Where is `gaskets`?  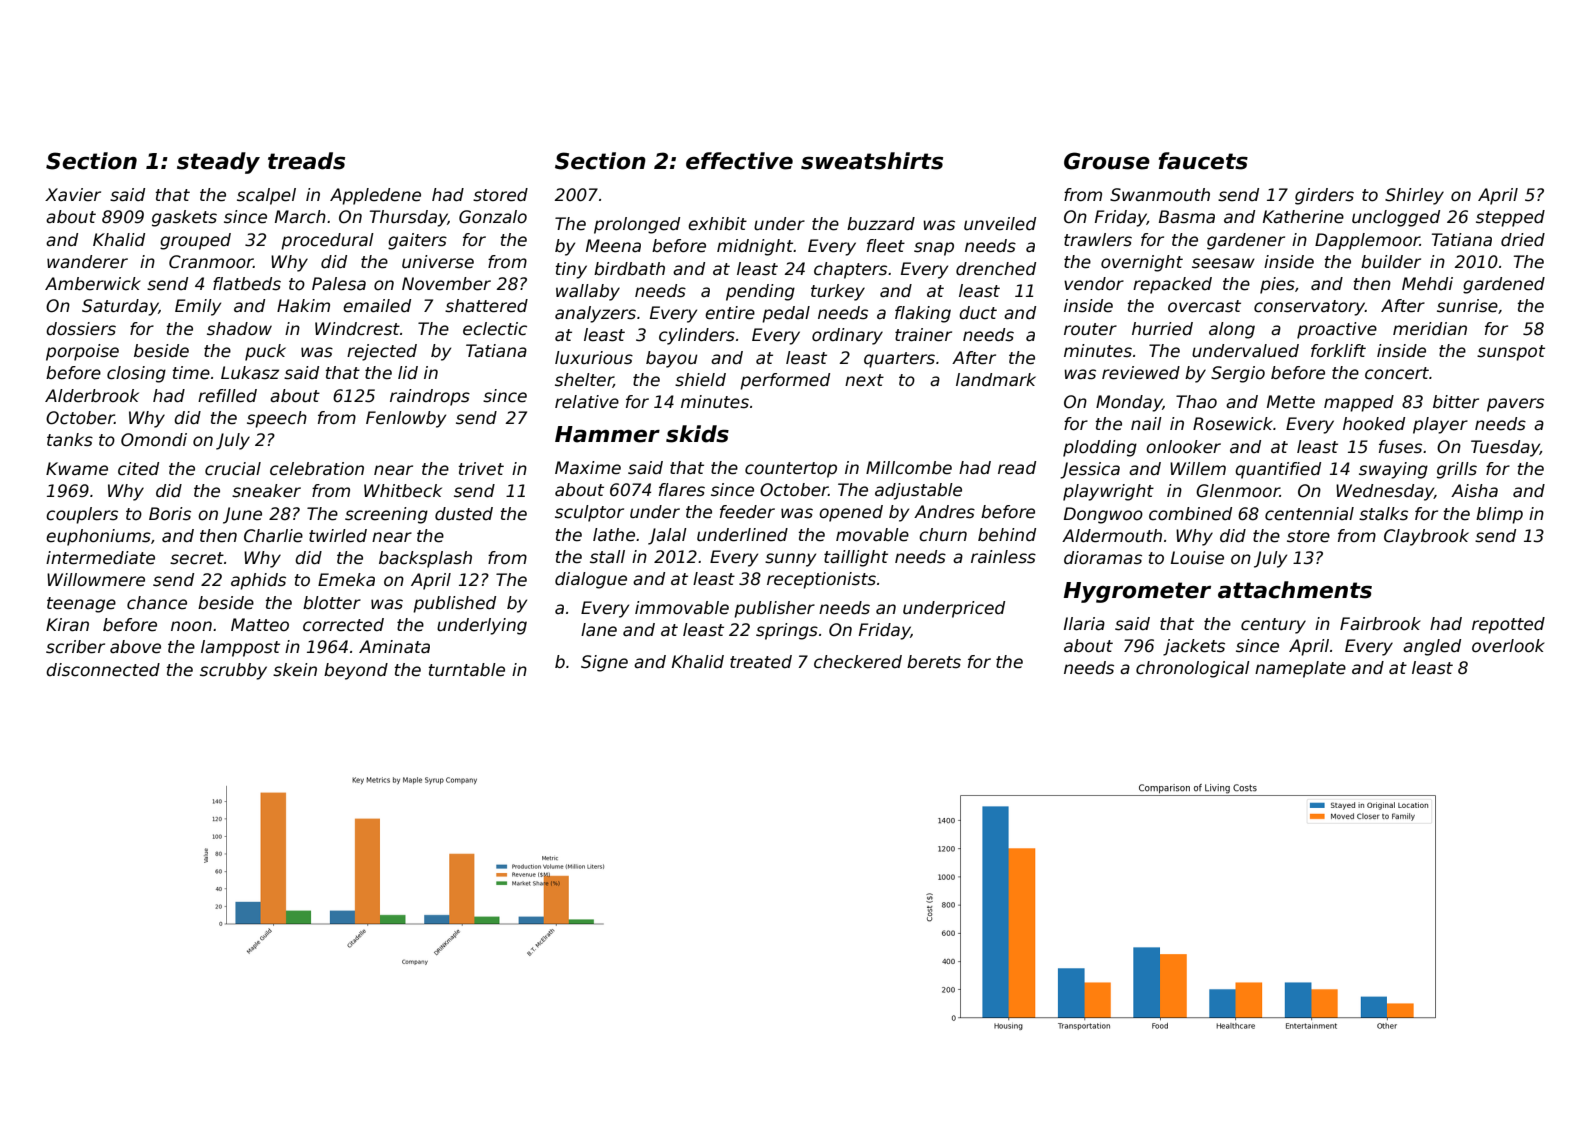
gaskets is located at coordinates (184, 218).
